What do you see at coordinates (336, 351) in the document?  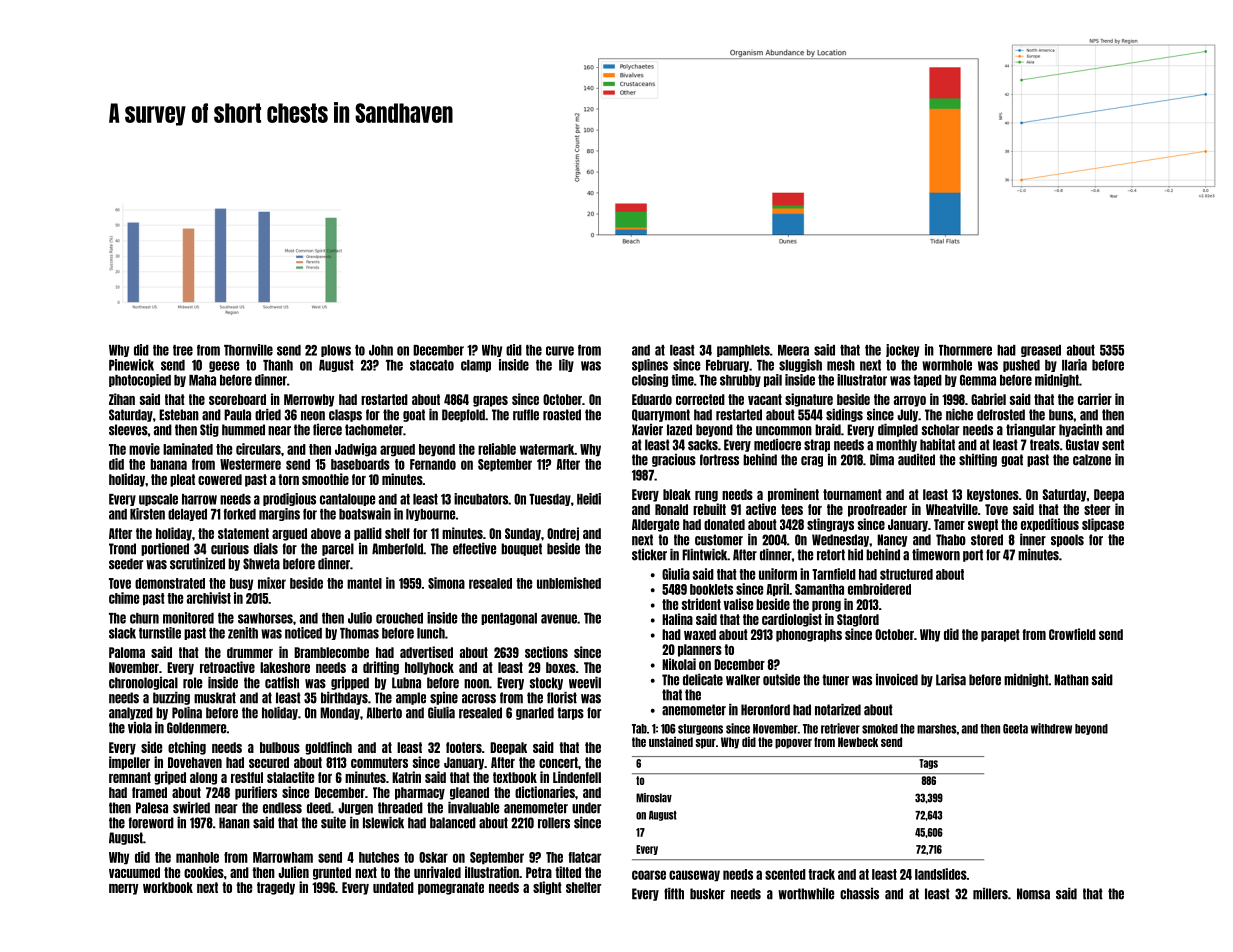 I see `plows` at bounding box center [336, 351].
